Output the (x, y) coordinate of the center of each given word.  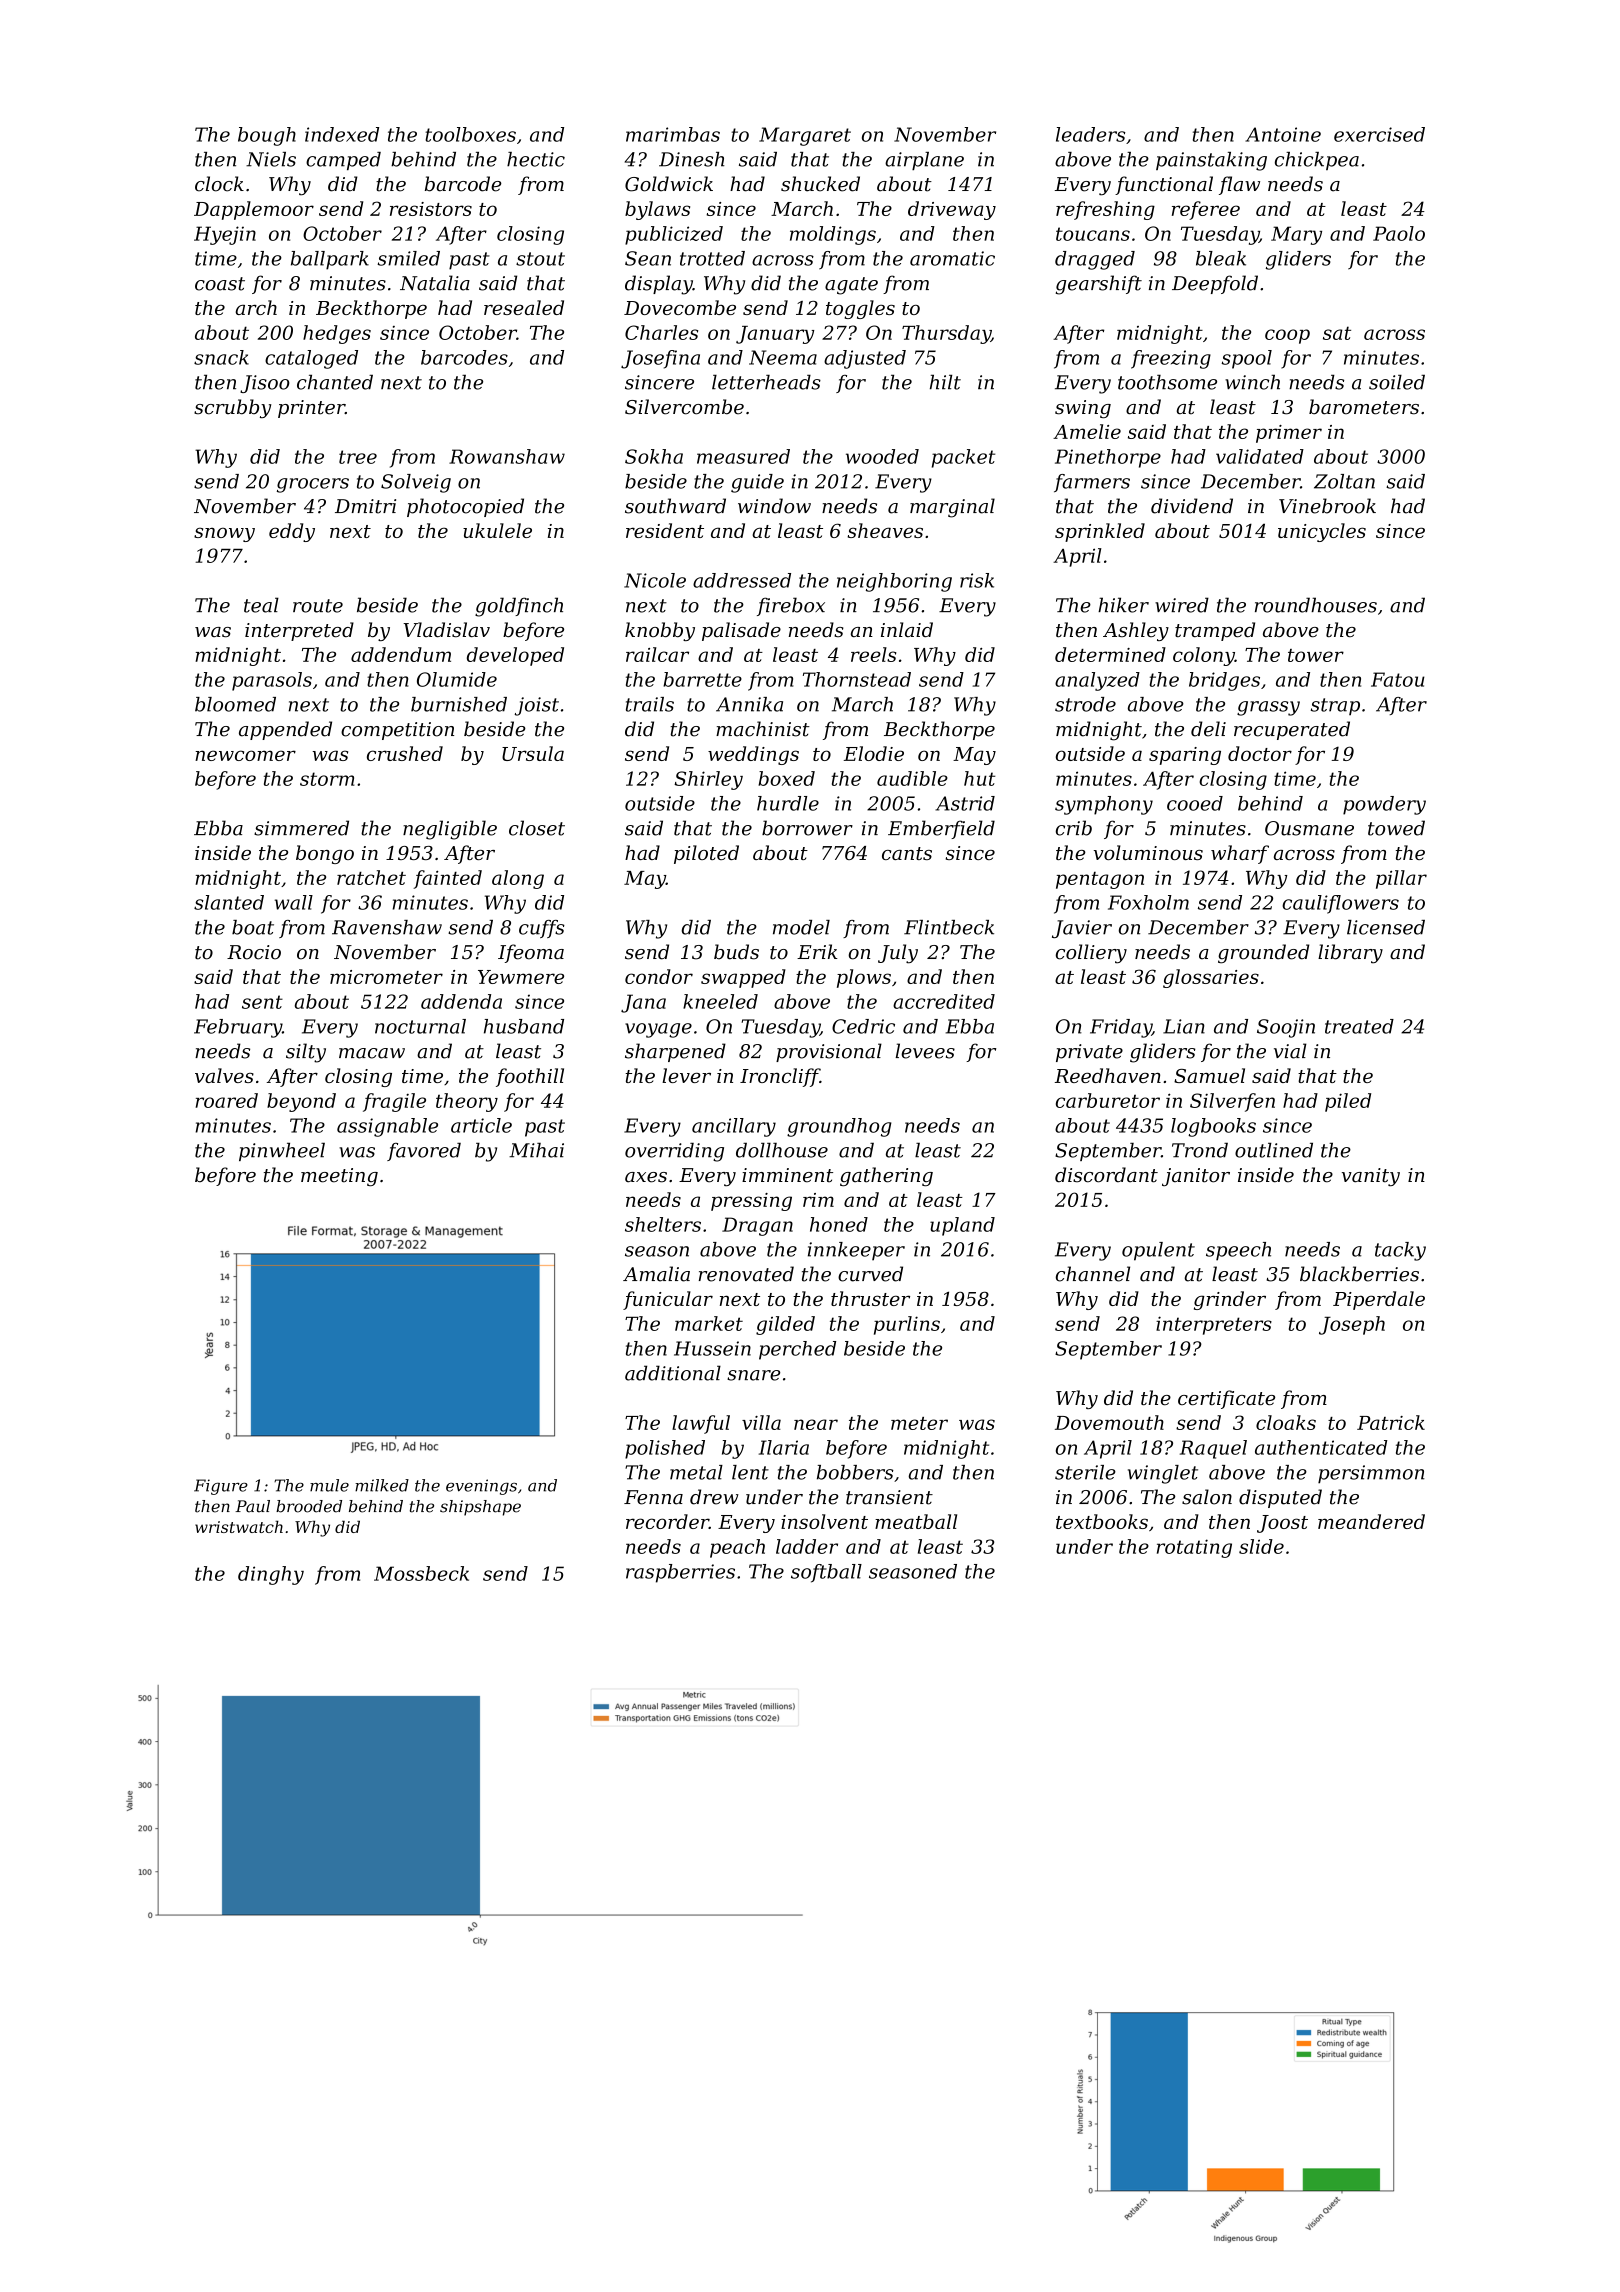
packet (963, 458)
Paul (252, 1506)
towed (1396, 828)
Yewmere (521, 977)
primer (1289, 434)
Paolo (1399, 233)
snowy (224, 534)
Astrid (965, 803)
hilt (945, 382)
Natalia (435, 283)
